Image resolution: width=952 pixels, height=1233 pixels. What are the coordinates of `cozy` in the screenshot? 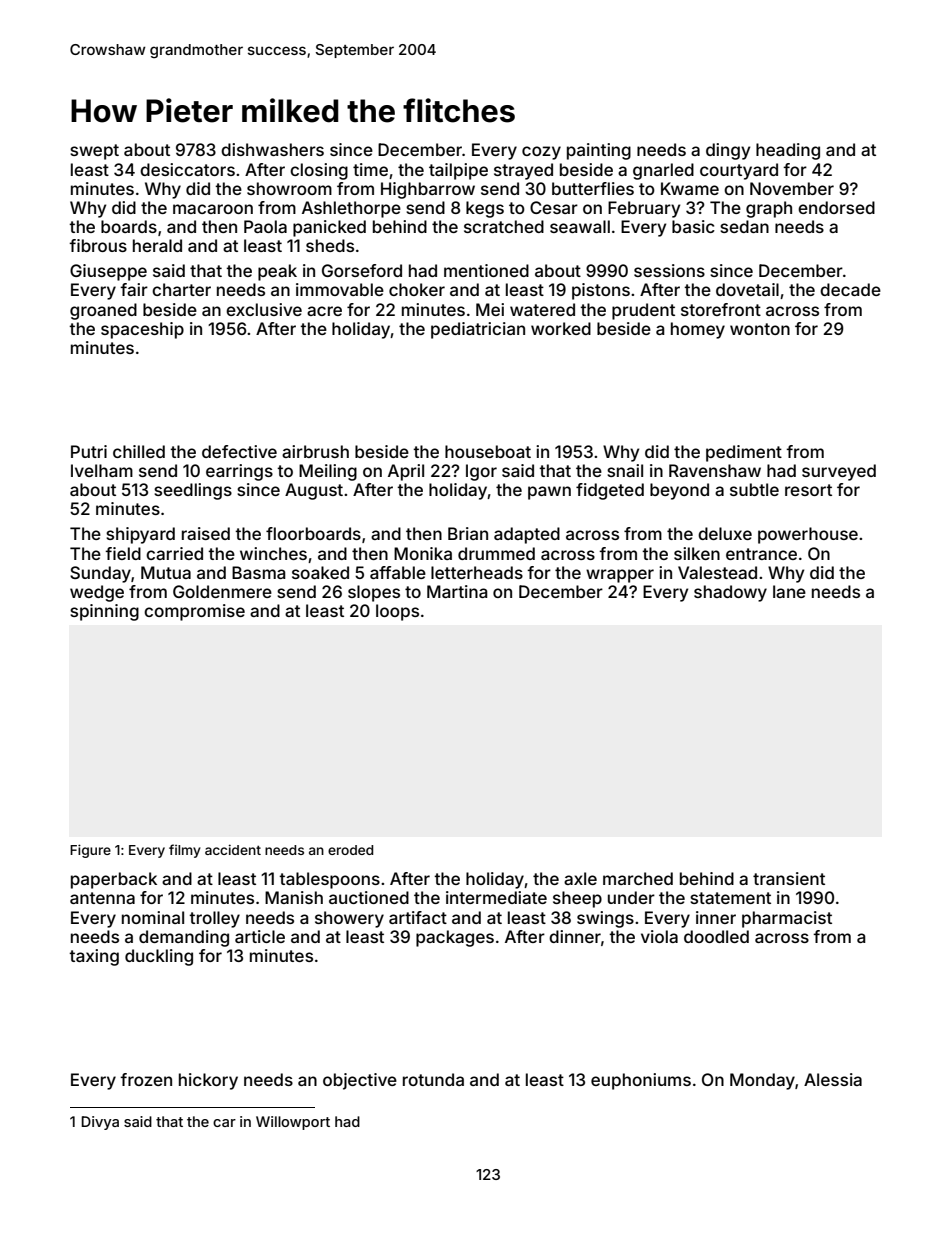 It's located at (541, 153).
